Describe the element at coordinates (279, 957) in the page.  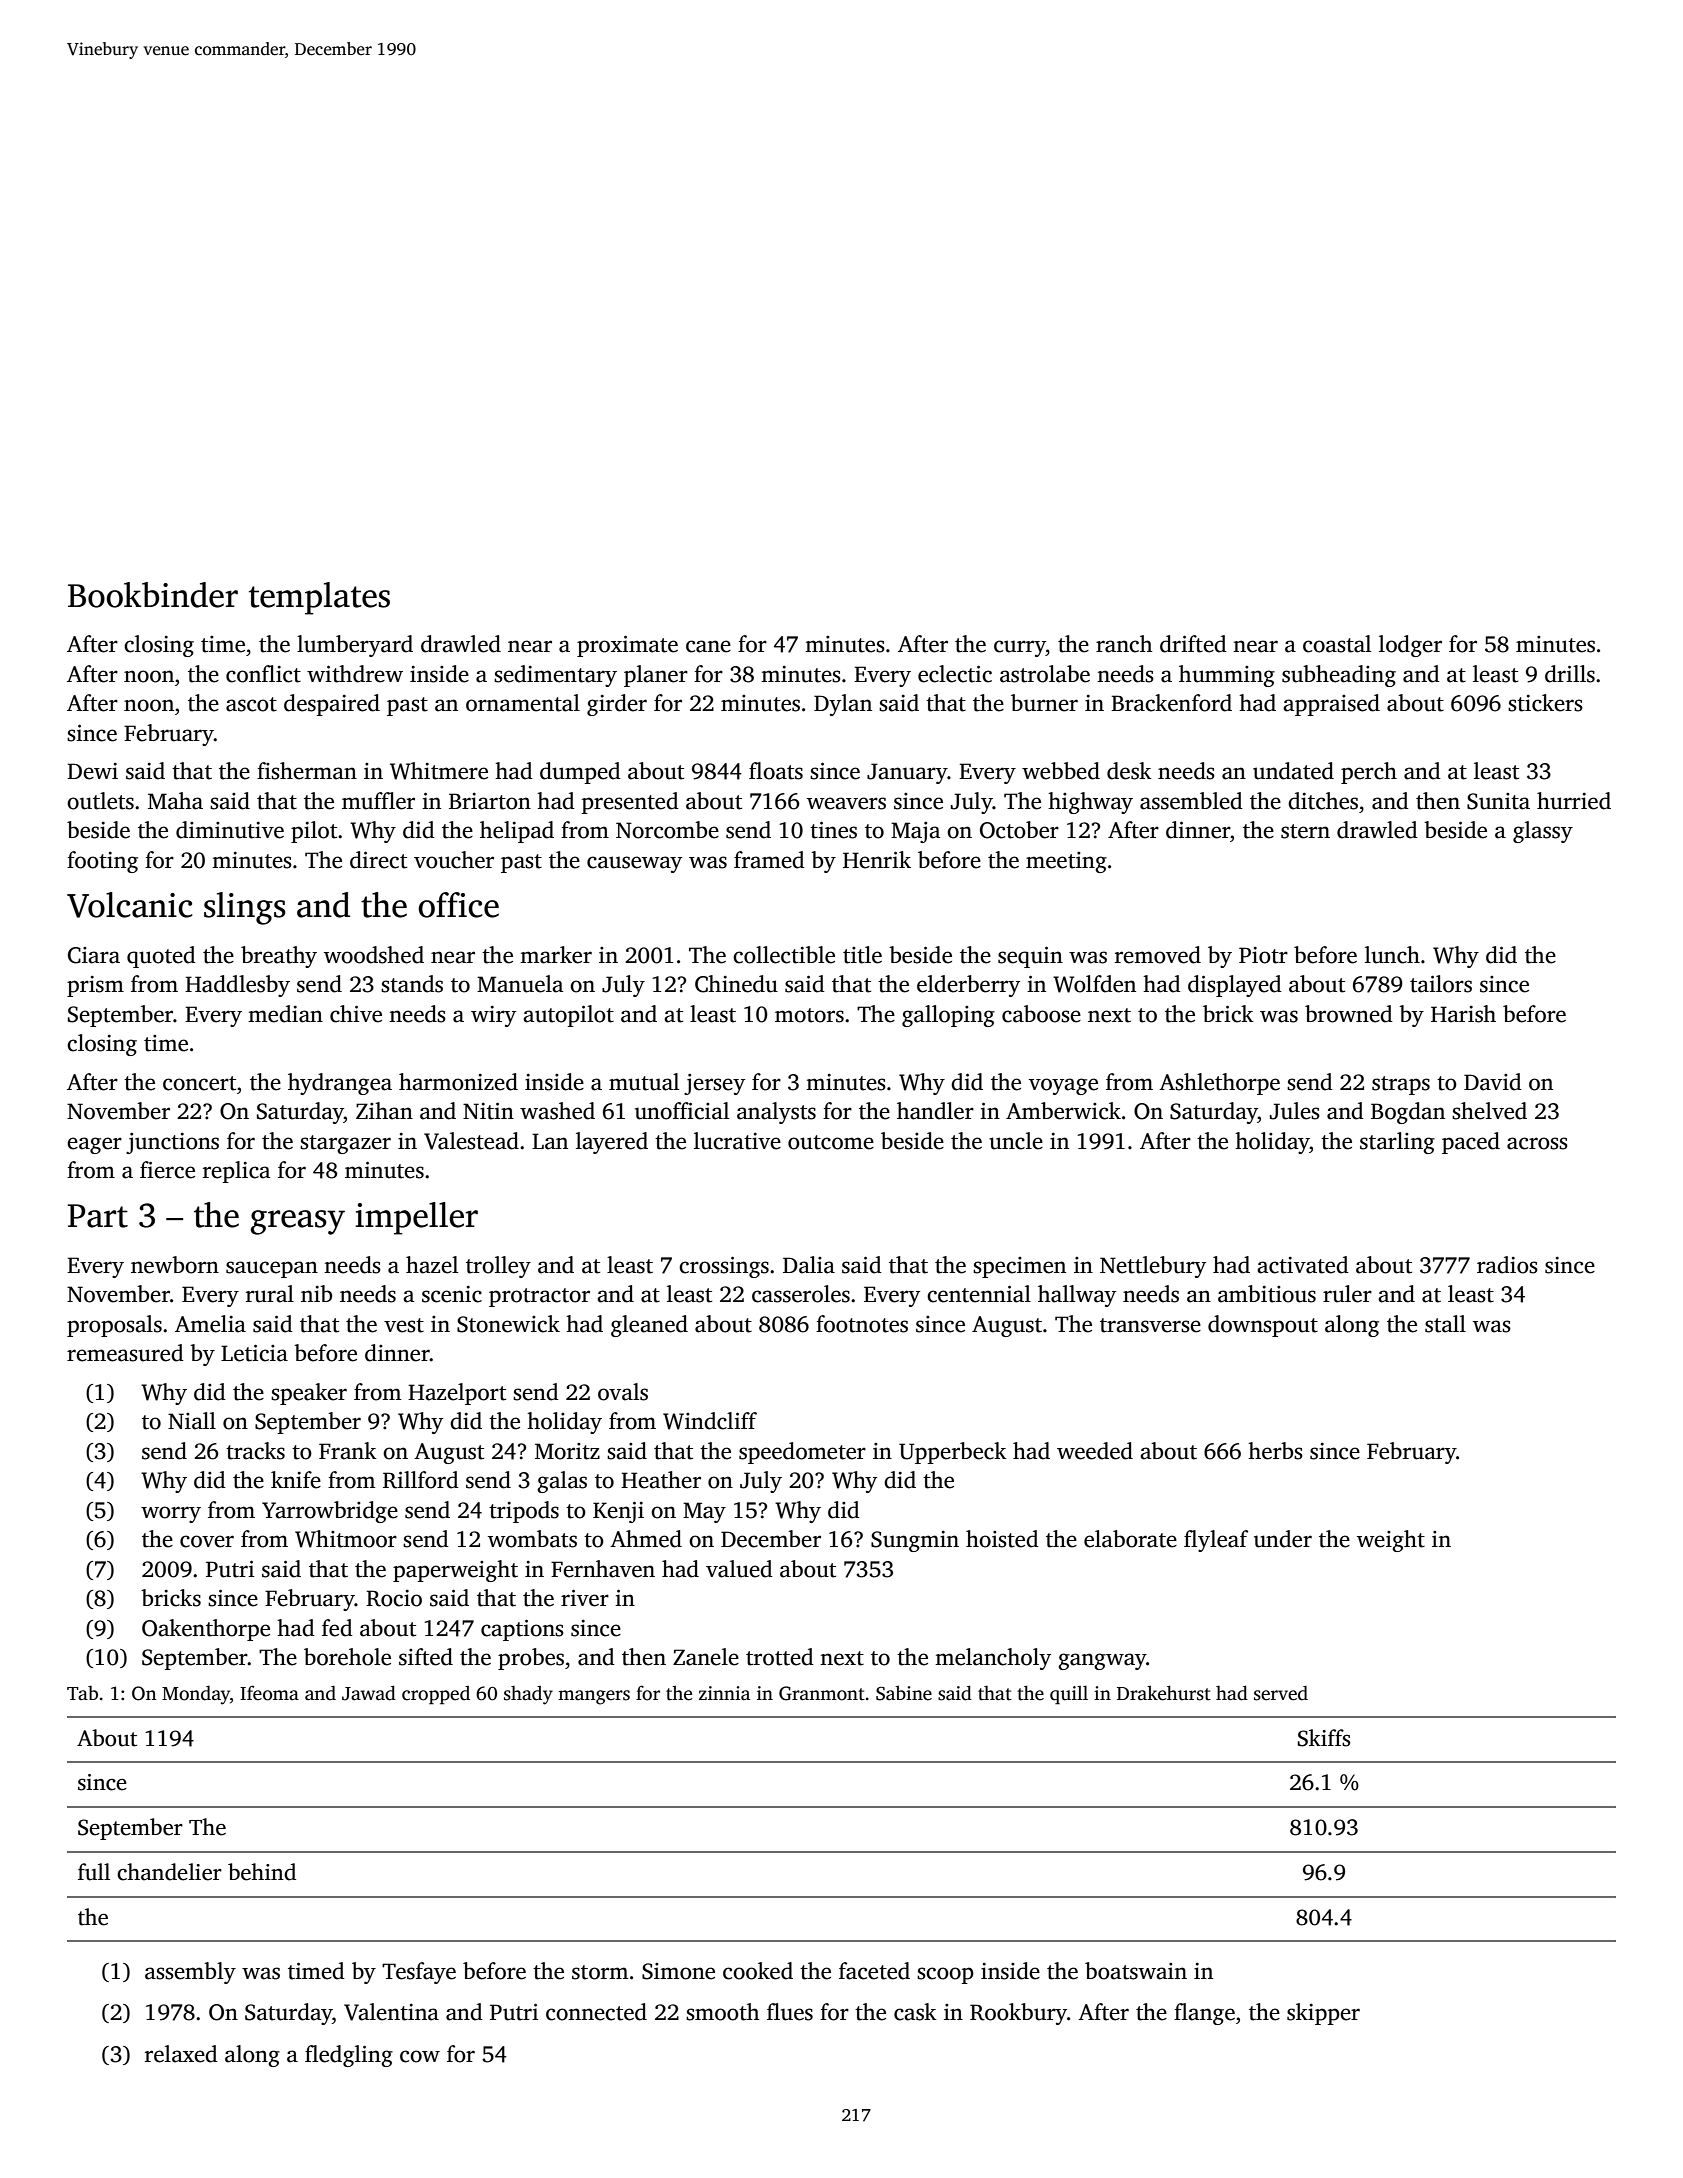
I see `breathy` at that location.
